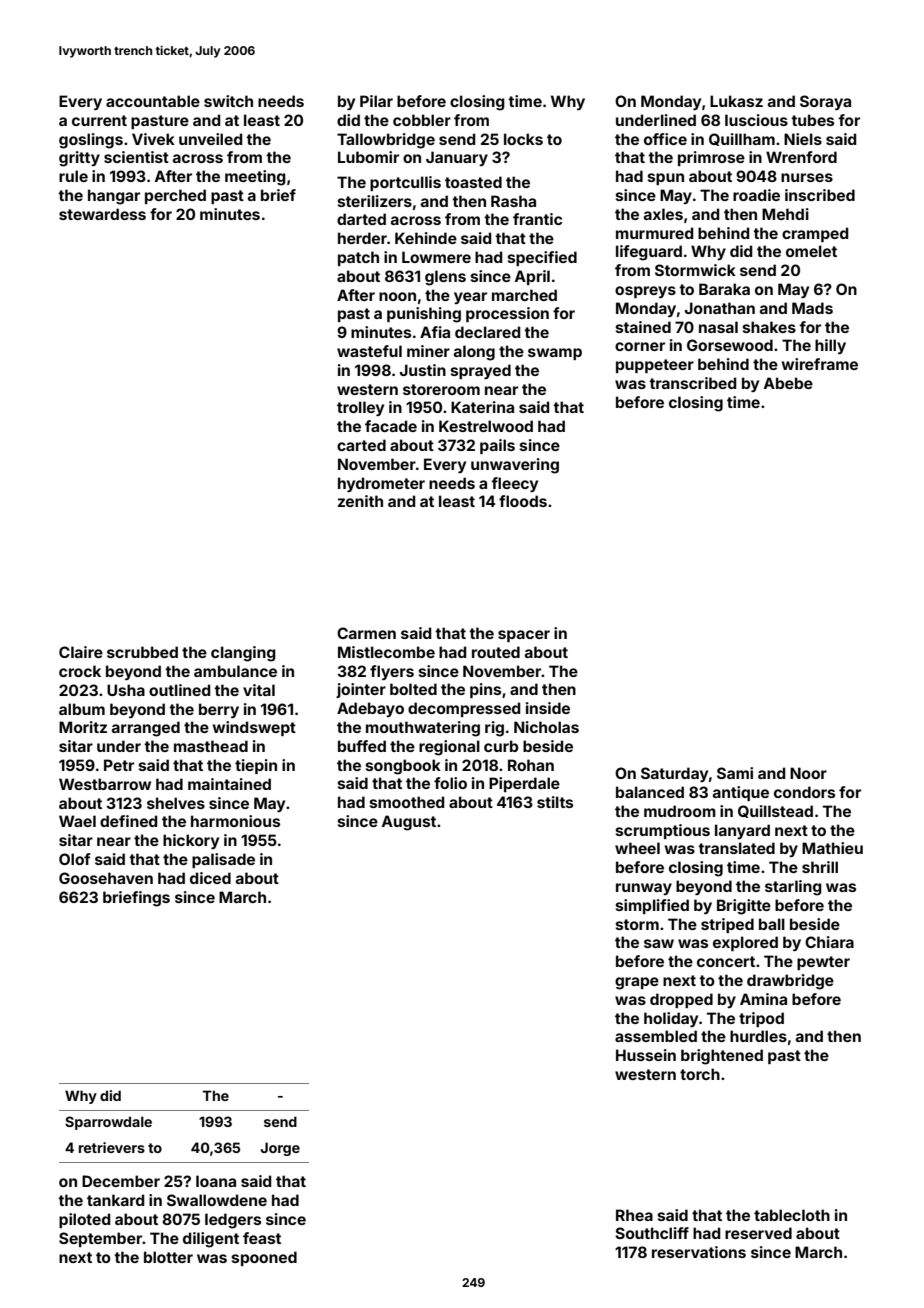 The width and height of the document is (924, 1308). What do you see at coordinates (736, 101) in the document?
I see `Lukasz` at bounding box center [736, 101].
